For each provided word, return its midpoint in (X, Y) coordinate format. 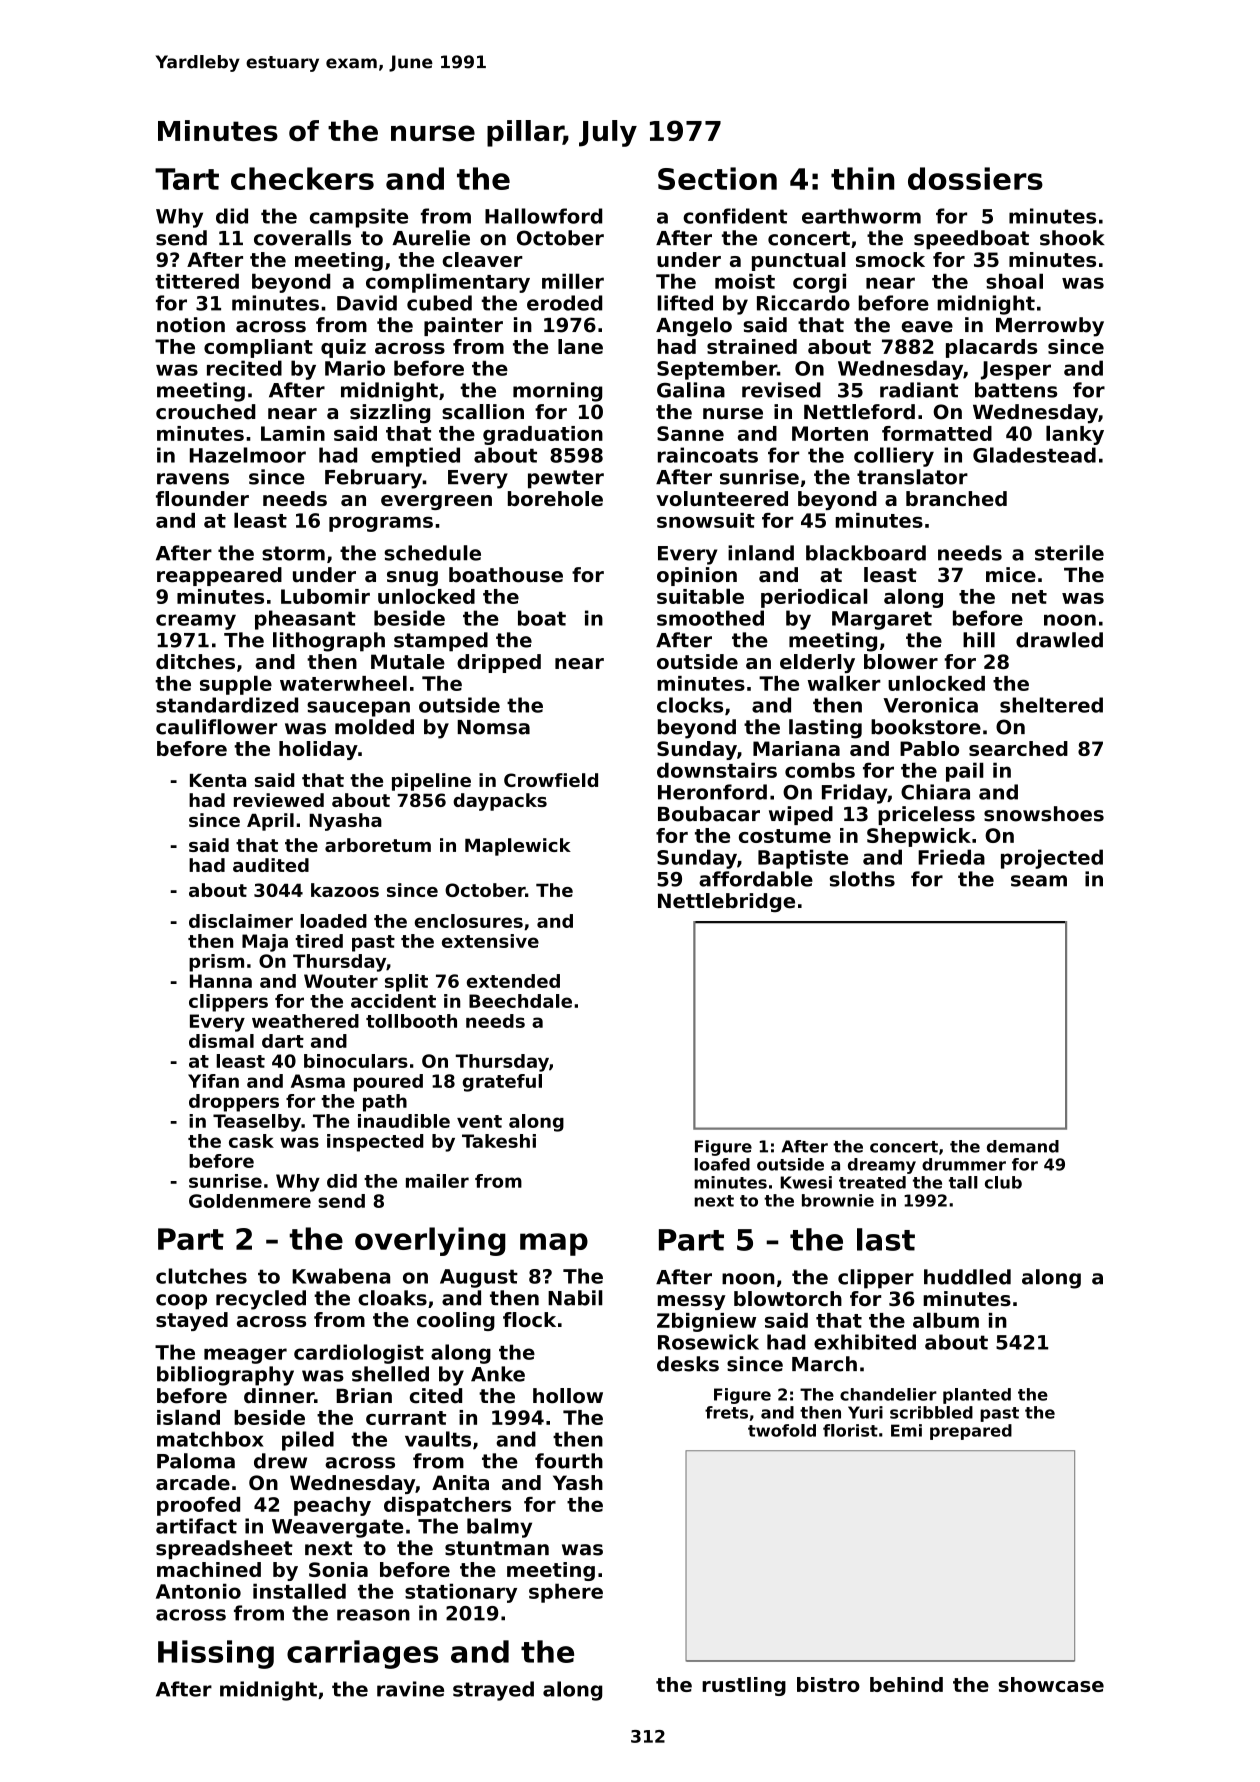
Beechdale (520, 1001)
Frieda (951, 857)
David (367, 303)
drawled (1059, 640)
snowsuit (706, 520)
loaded (333, 921)
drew (280, 1461)
